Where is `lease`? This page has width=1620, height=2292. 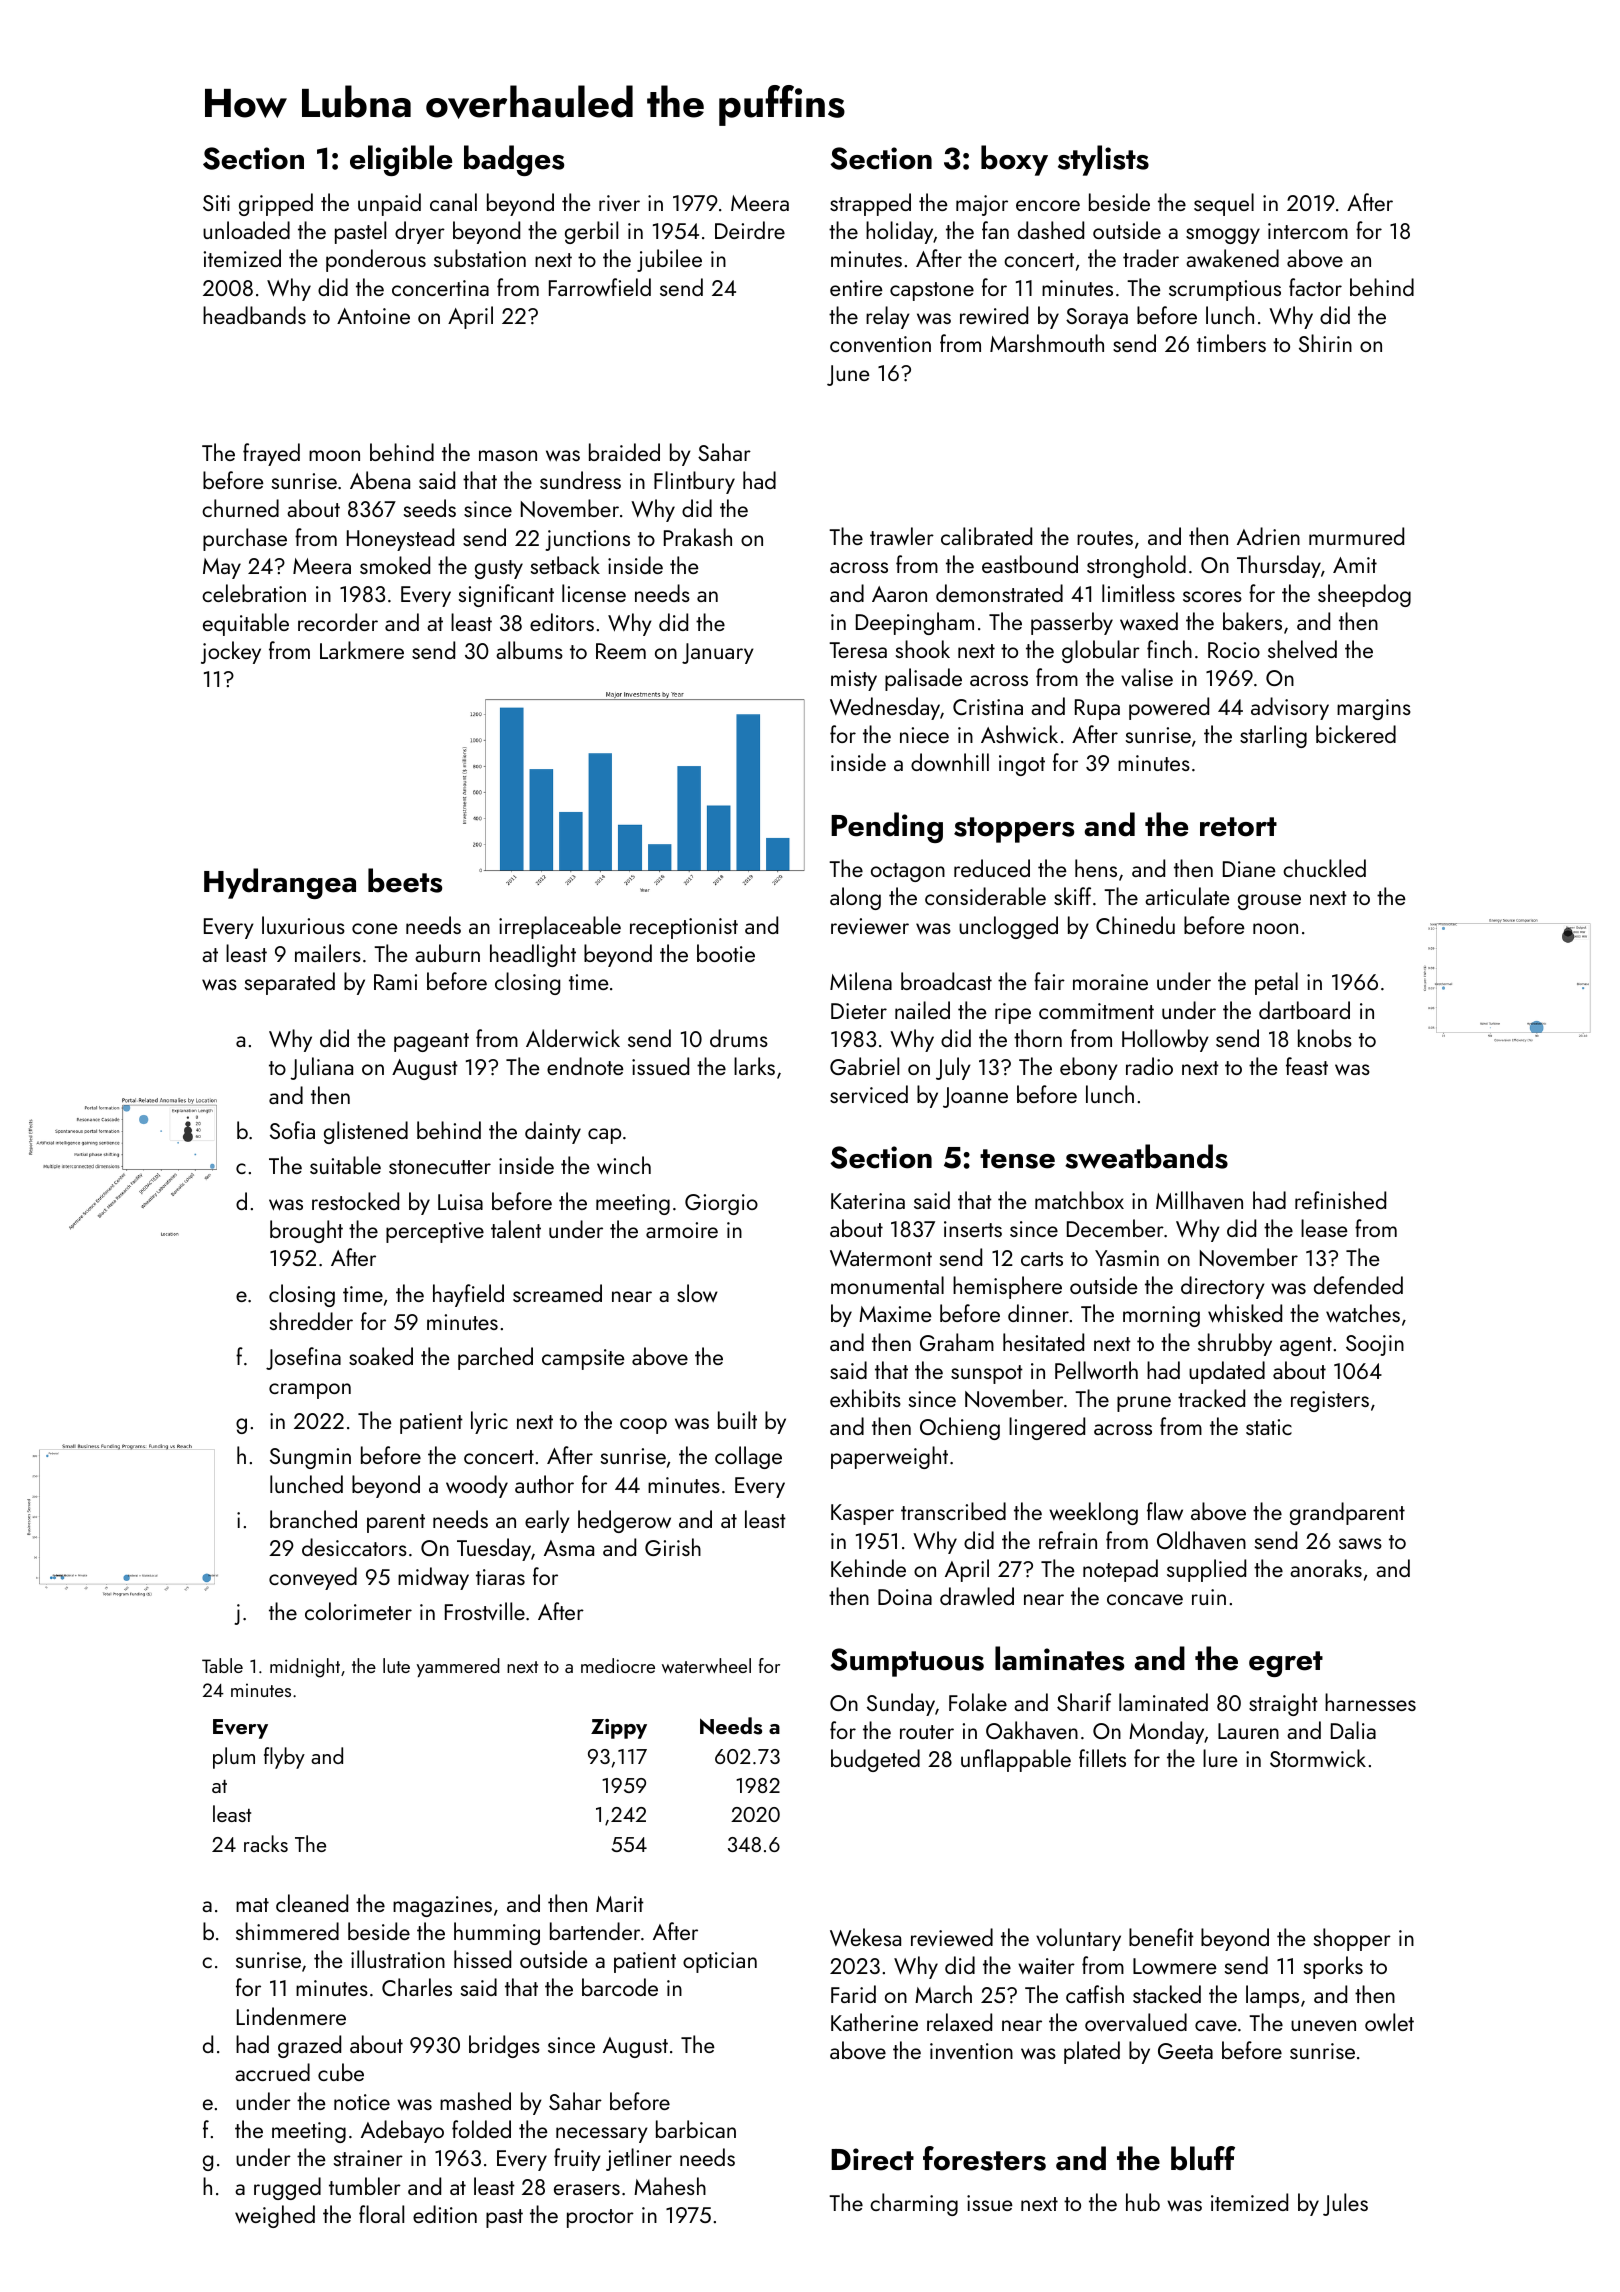 lease is located at coordinates (1324, 1228).
